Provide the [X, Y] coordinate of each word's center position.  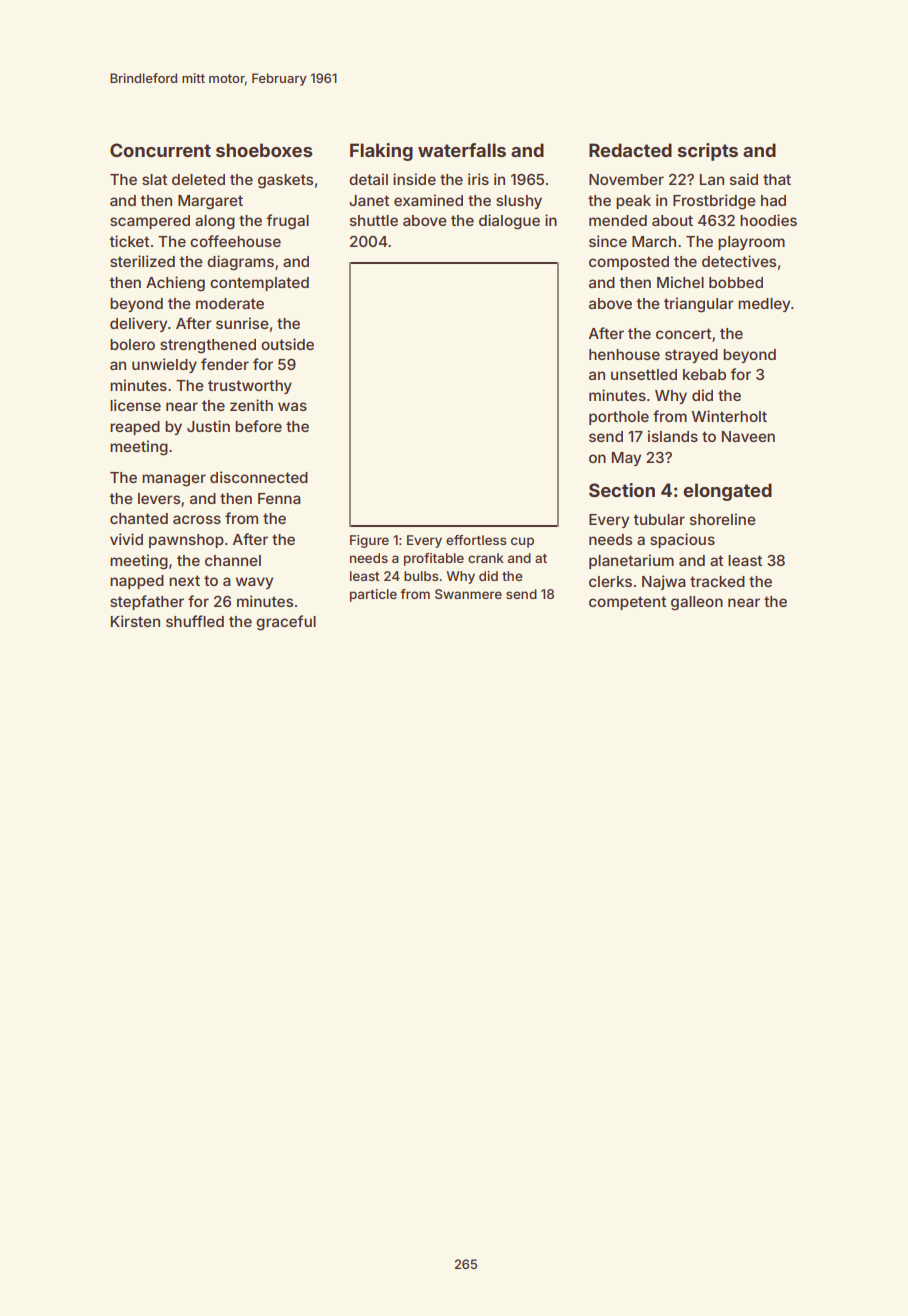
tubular [659, 519]
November [626, 179]
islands [673, 436]
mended [618, 220]
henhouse [624, 354]
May [626, 459]
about [672, 220]
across [197, 519]
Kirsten [135, 621]
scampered [150, 222]
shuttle [374, 220]
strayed [691, 356]
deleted [198, 179]
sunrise [242, 323]
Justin [208, 426]
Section [622, 490]
